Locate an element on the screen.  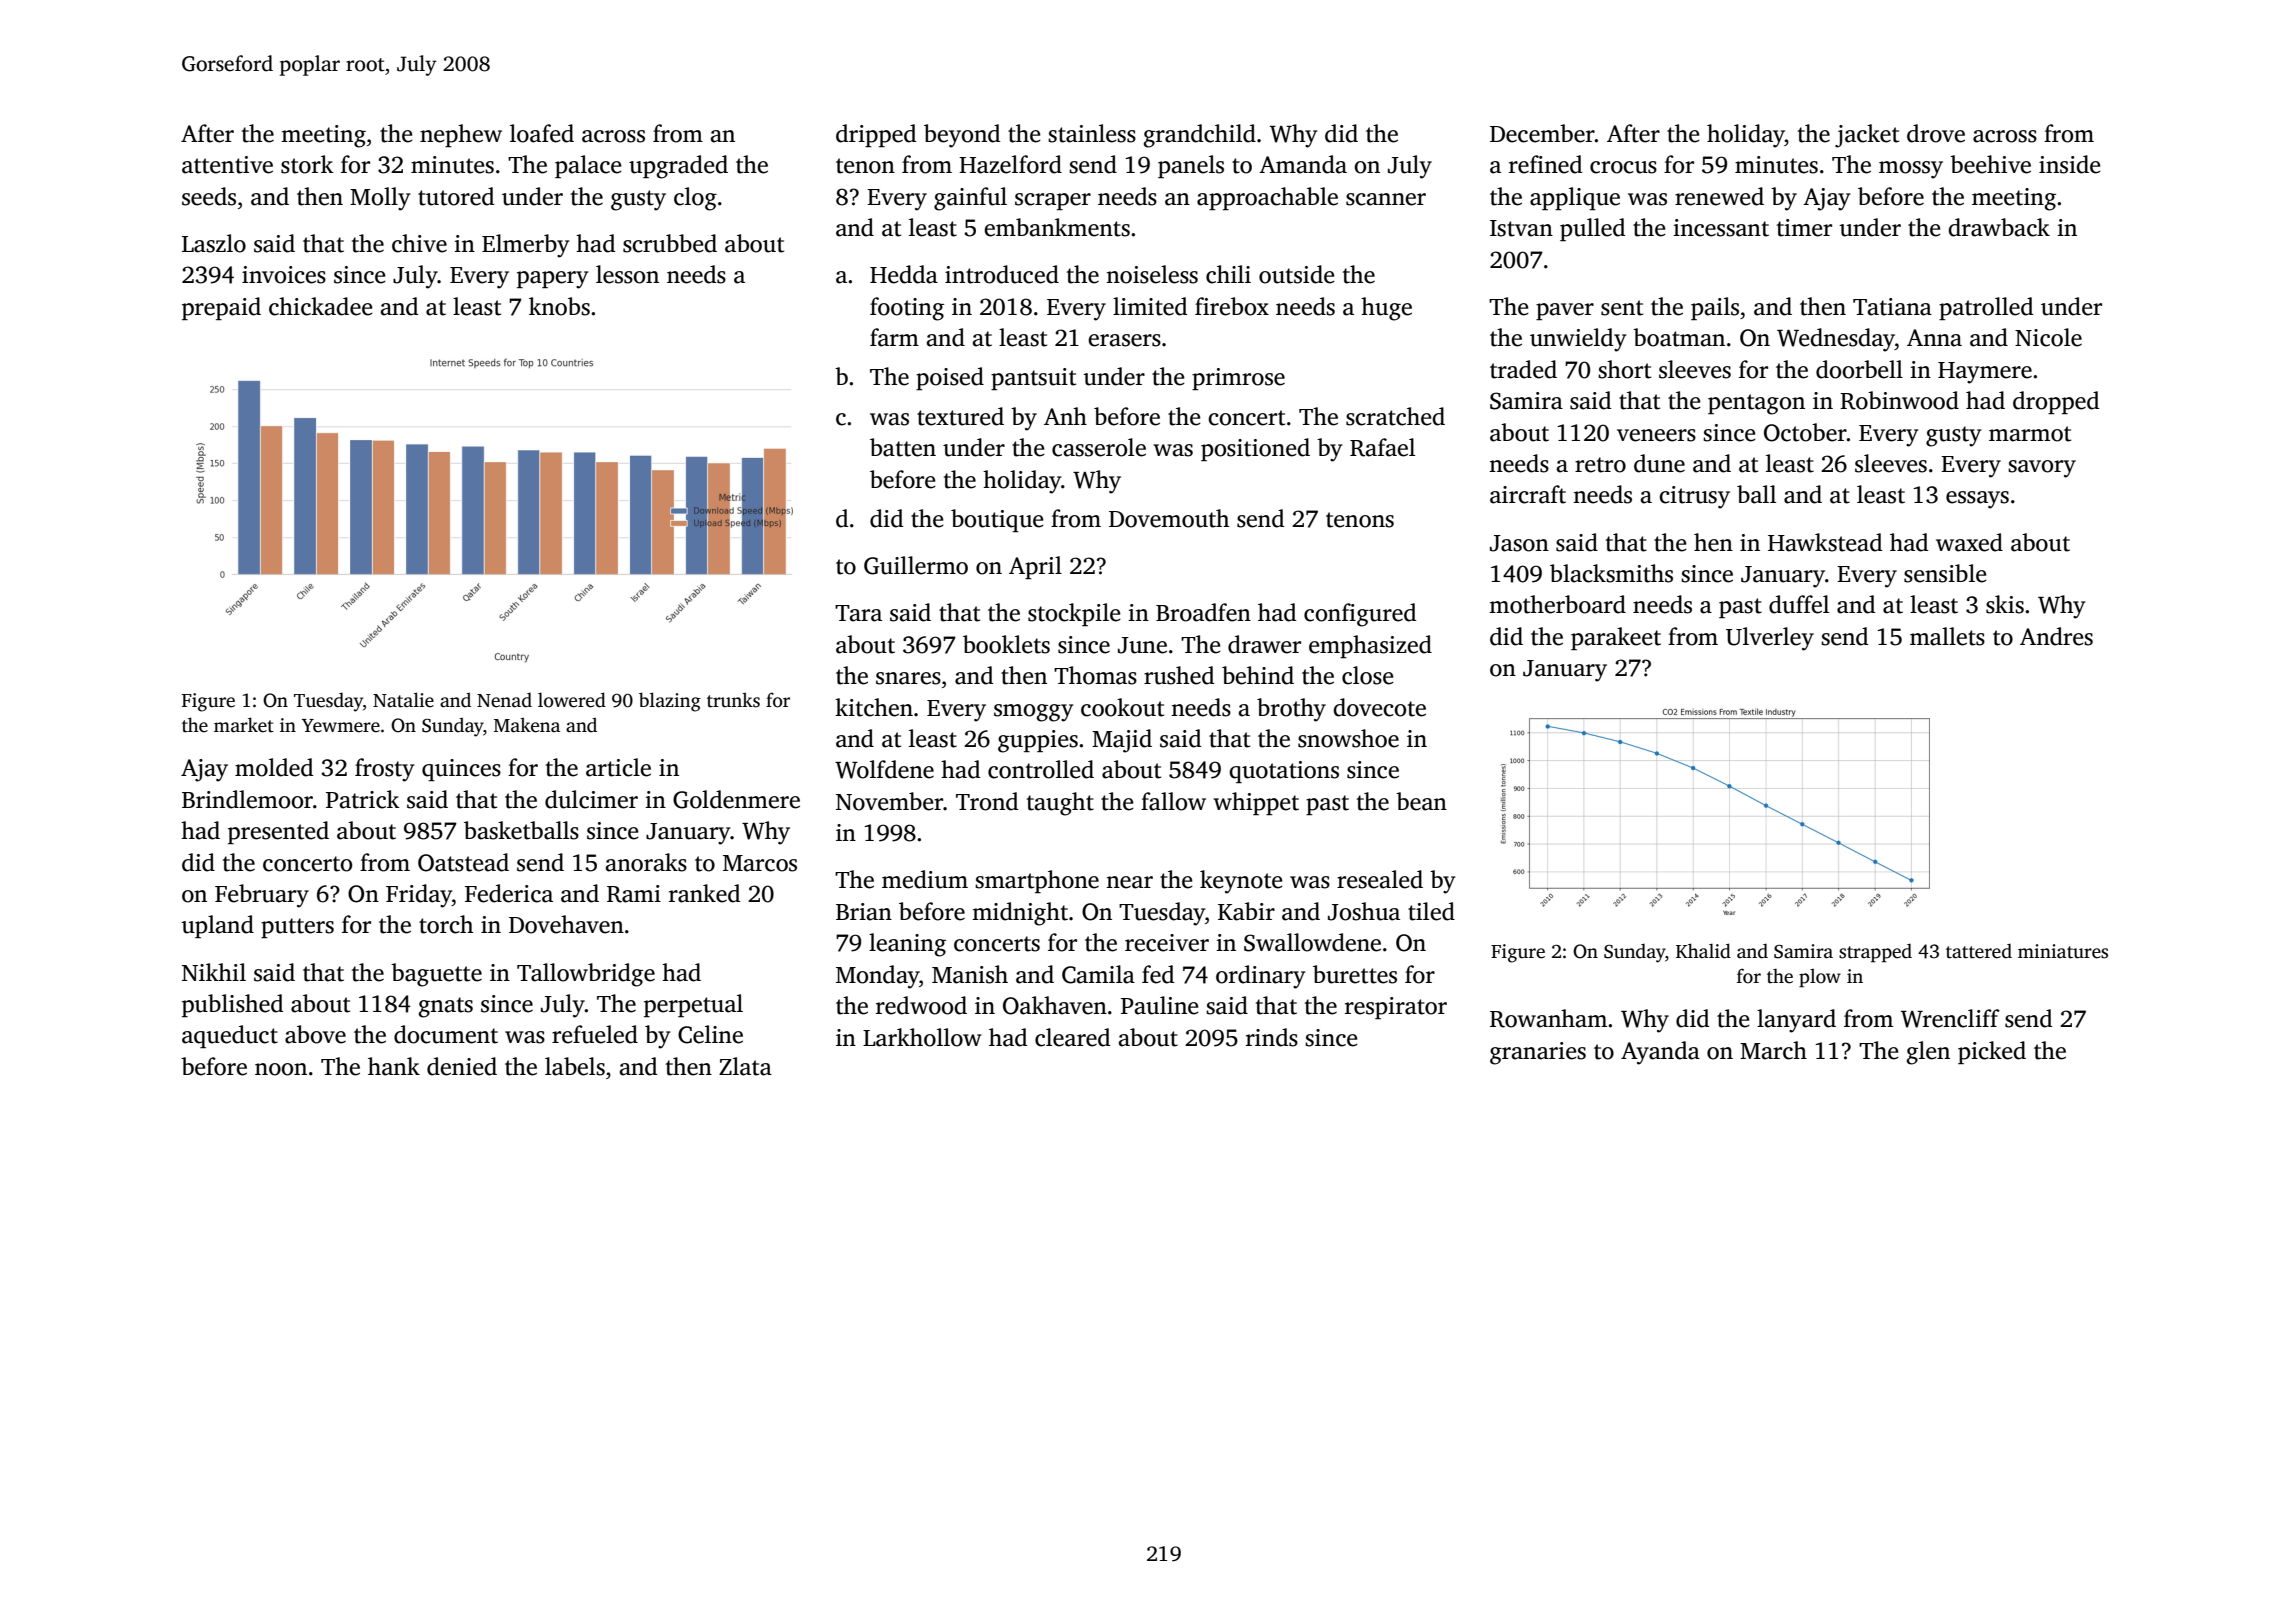
chickadee is located at coordinates (321, 306).
